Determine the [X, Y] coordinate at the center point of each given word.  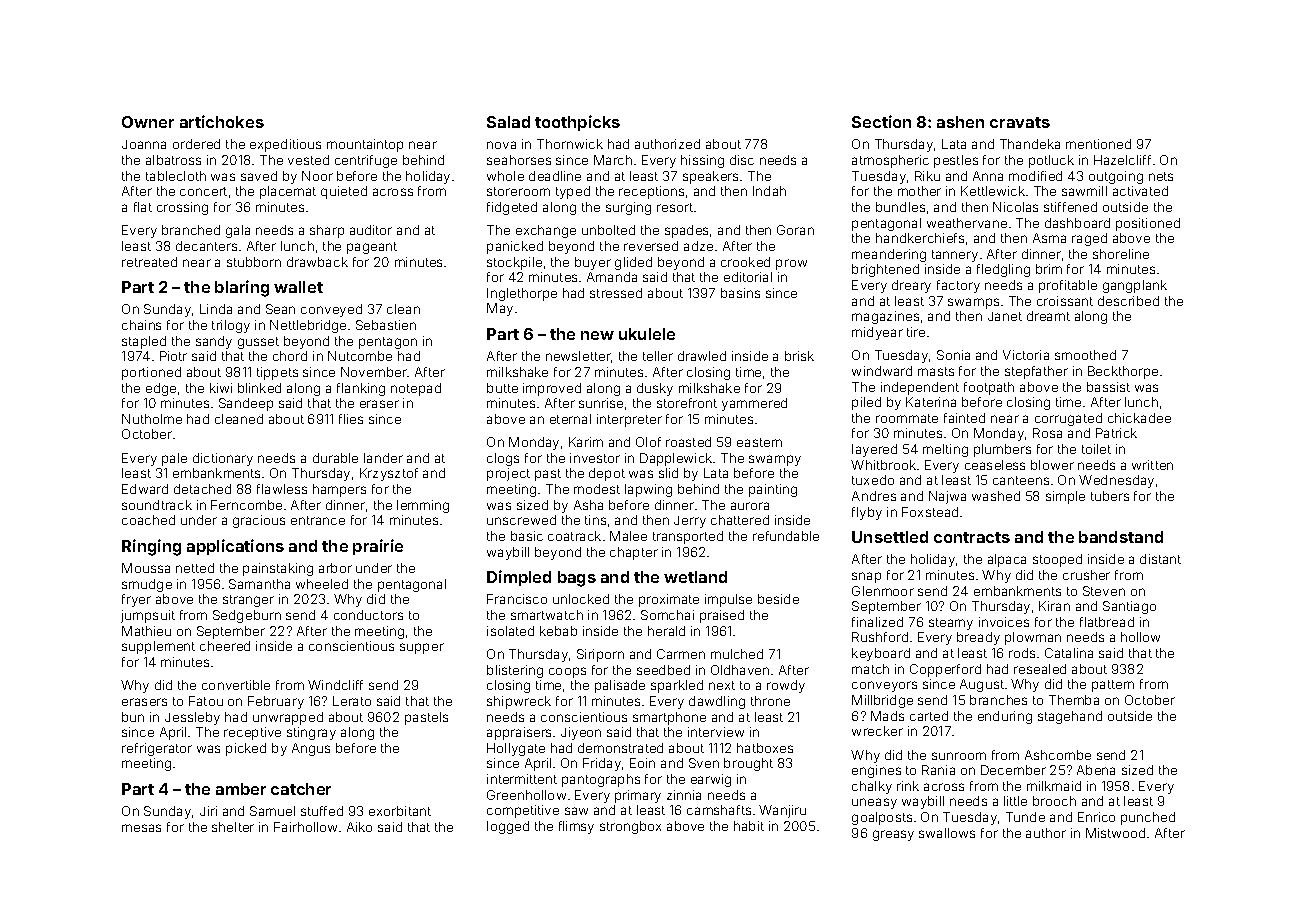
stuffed [322, 811]
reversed [651, 246]
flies [351, 419]
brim [1049, 269]
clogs [503, 459]
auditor [371, 230]
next [722, 685]
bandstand [1121, 537]
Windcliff [335, 685]
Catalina [1069, 653]
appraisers [519, 733]
